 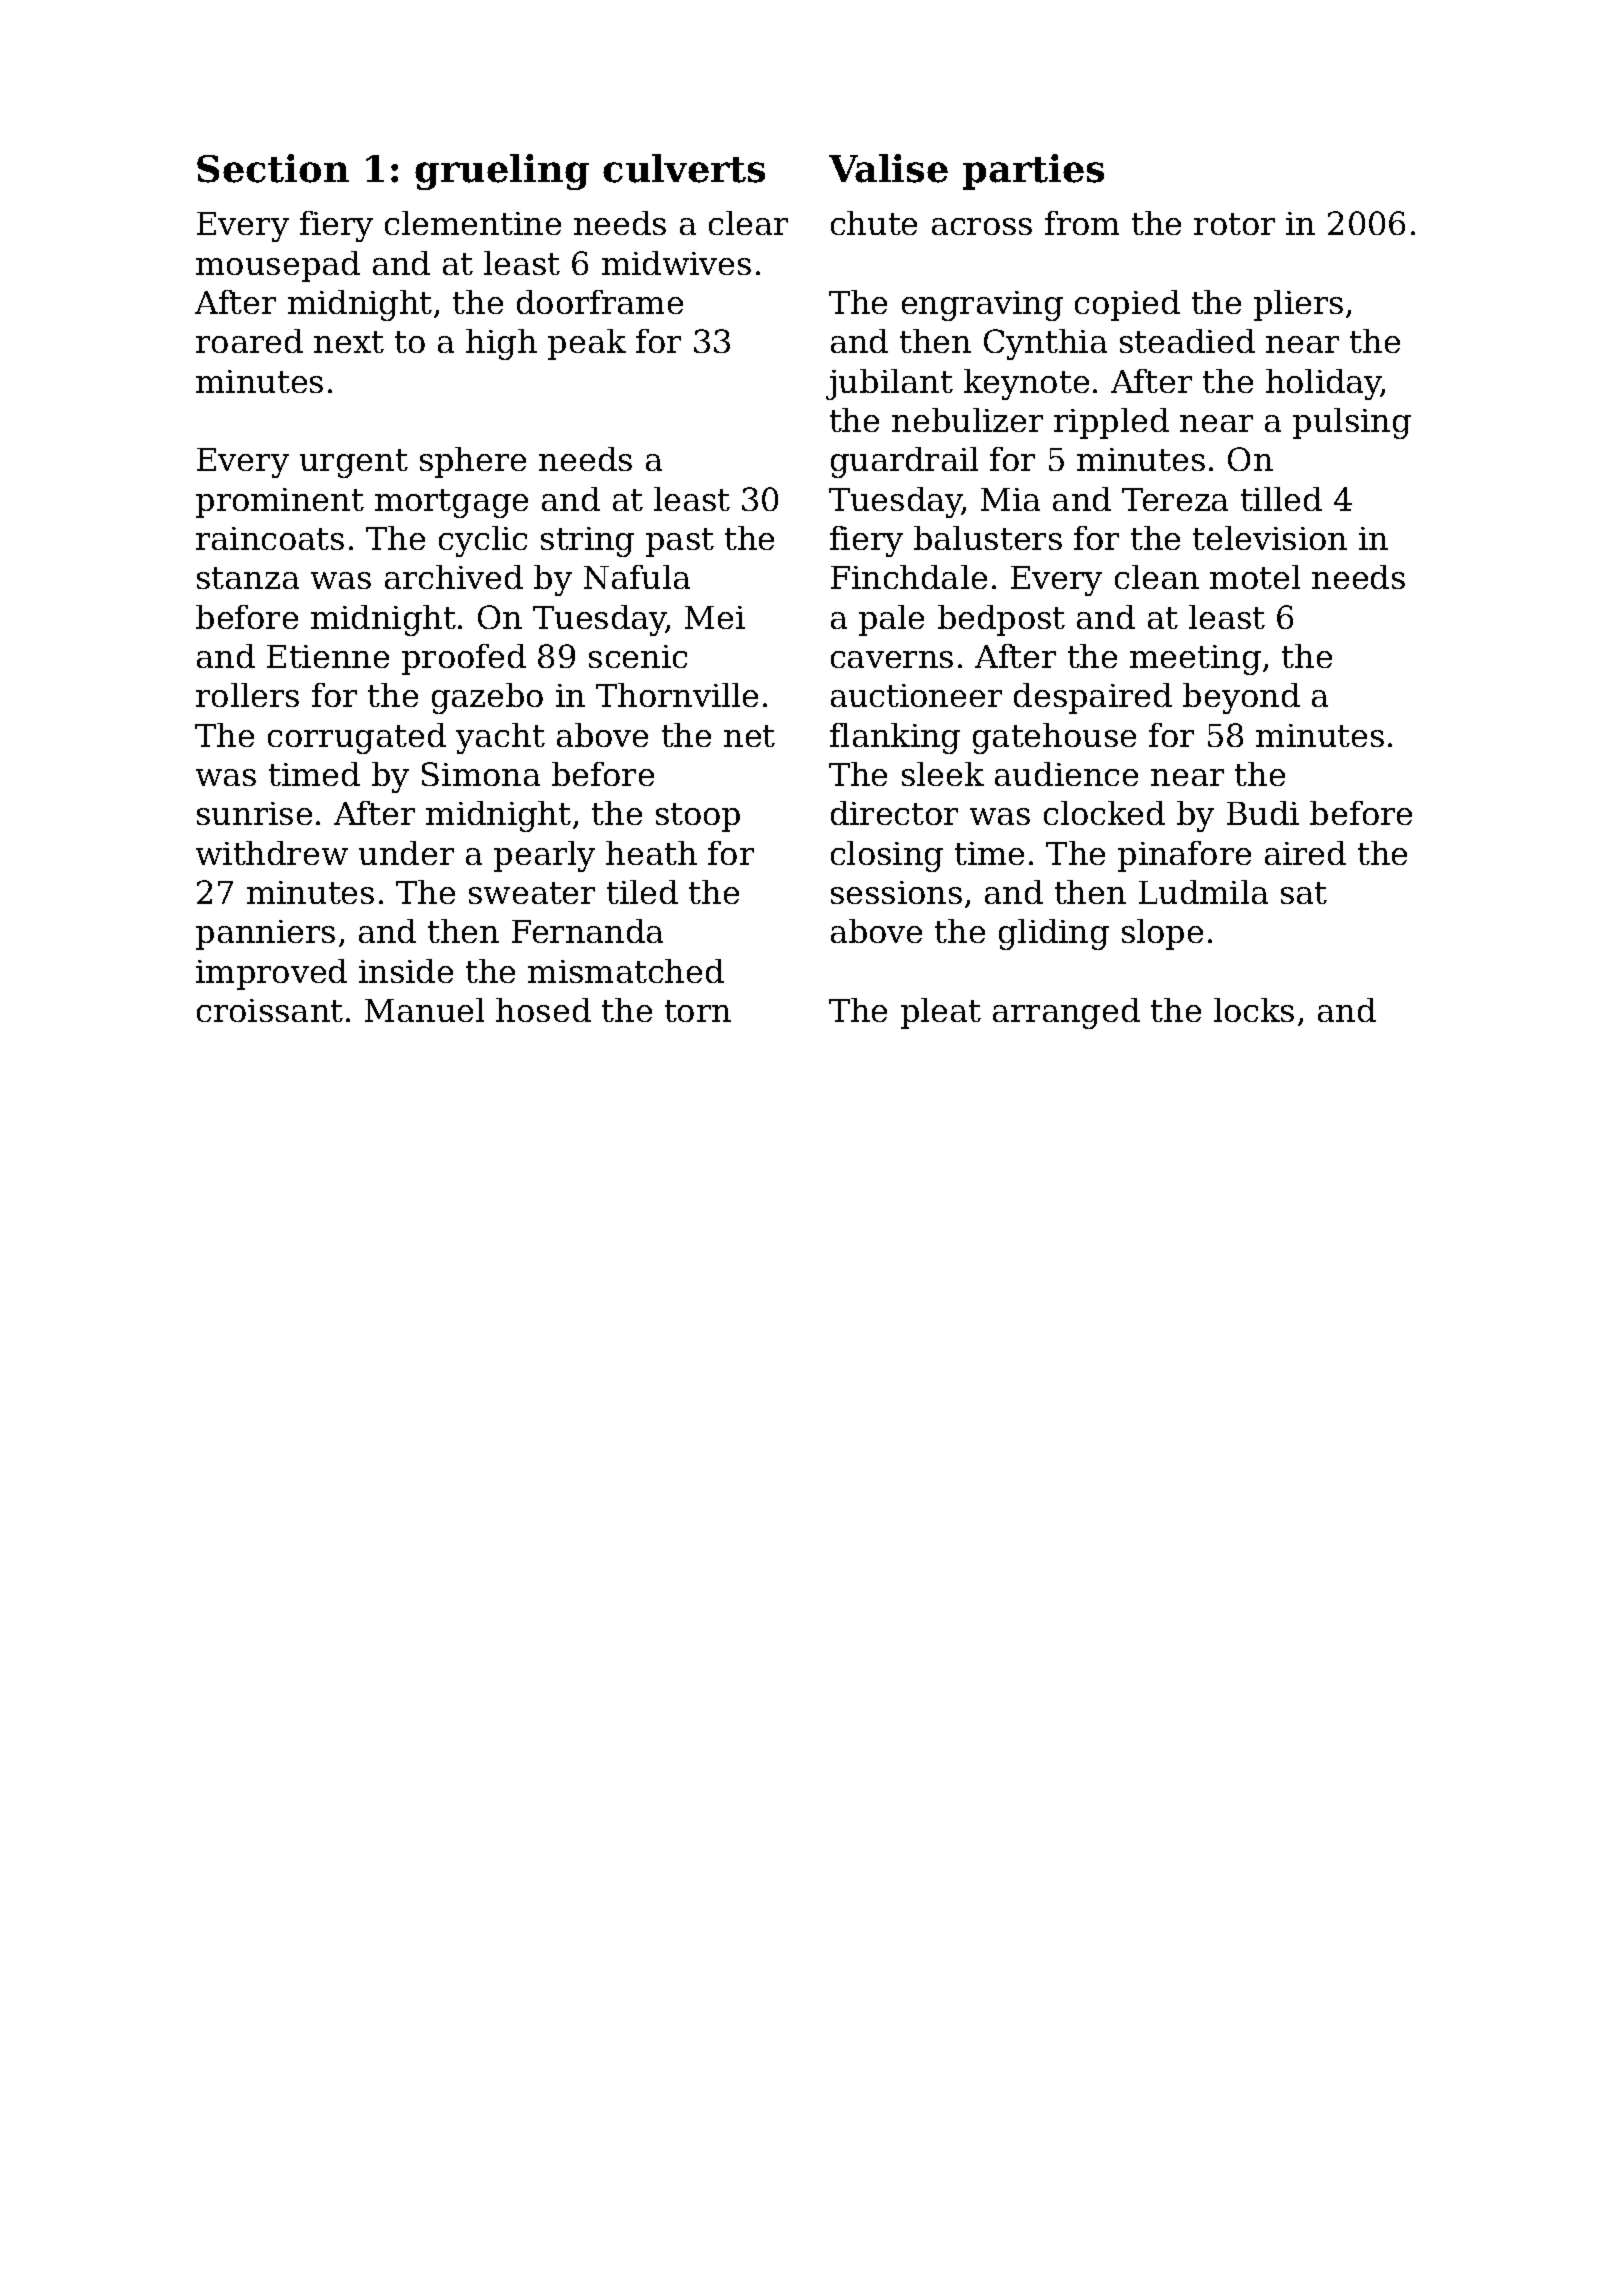 What do you see at coordinates (941, 1013) in the screenshot?
I see `pleat` at bounding box center [941, 1013].
